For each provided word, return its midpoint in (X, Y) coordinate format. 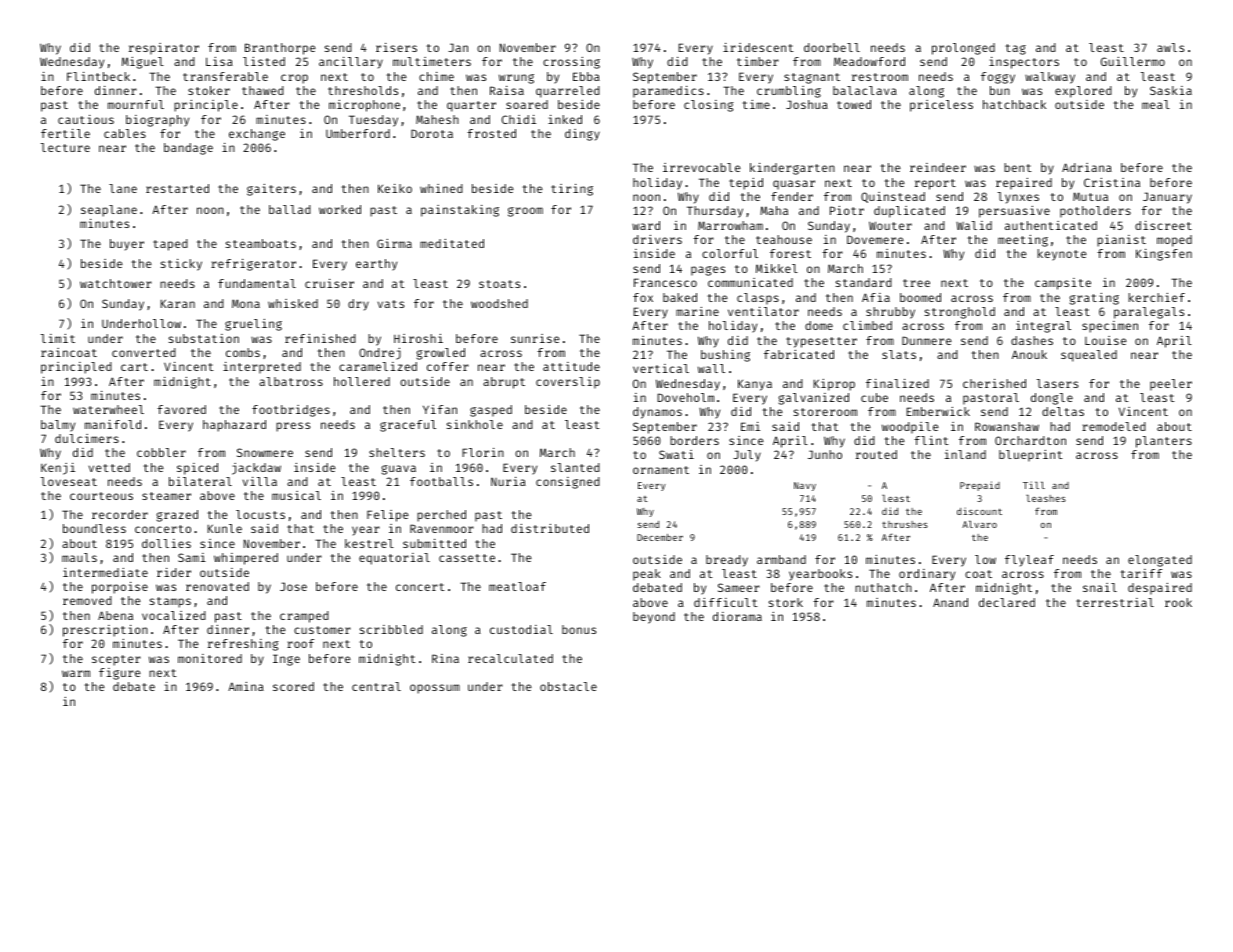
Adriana (1087, 167)
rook (1178, 602)
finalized (897, 383)
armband (781, 559)
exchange (257, 135)
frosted (491, 133)
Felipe (388, 516)
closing (709, 106)
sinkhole (475, 424)
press (293, 427)
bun (1000, 90)
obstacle (568, 686)
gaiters (271, 190)
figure (120, 674)
